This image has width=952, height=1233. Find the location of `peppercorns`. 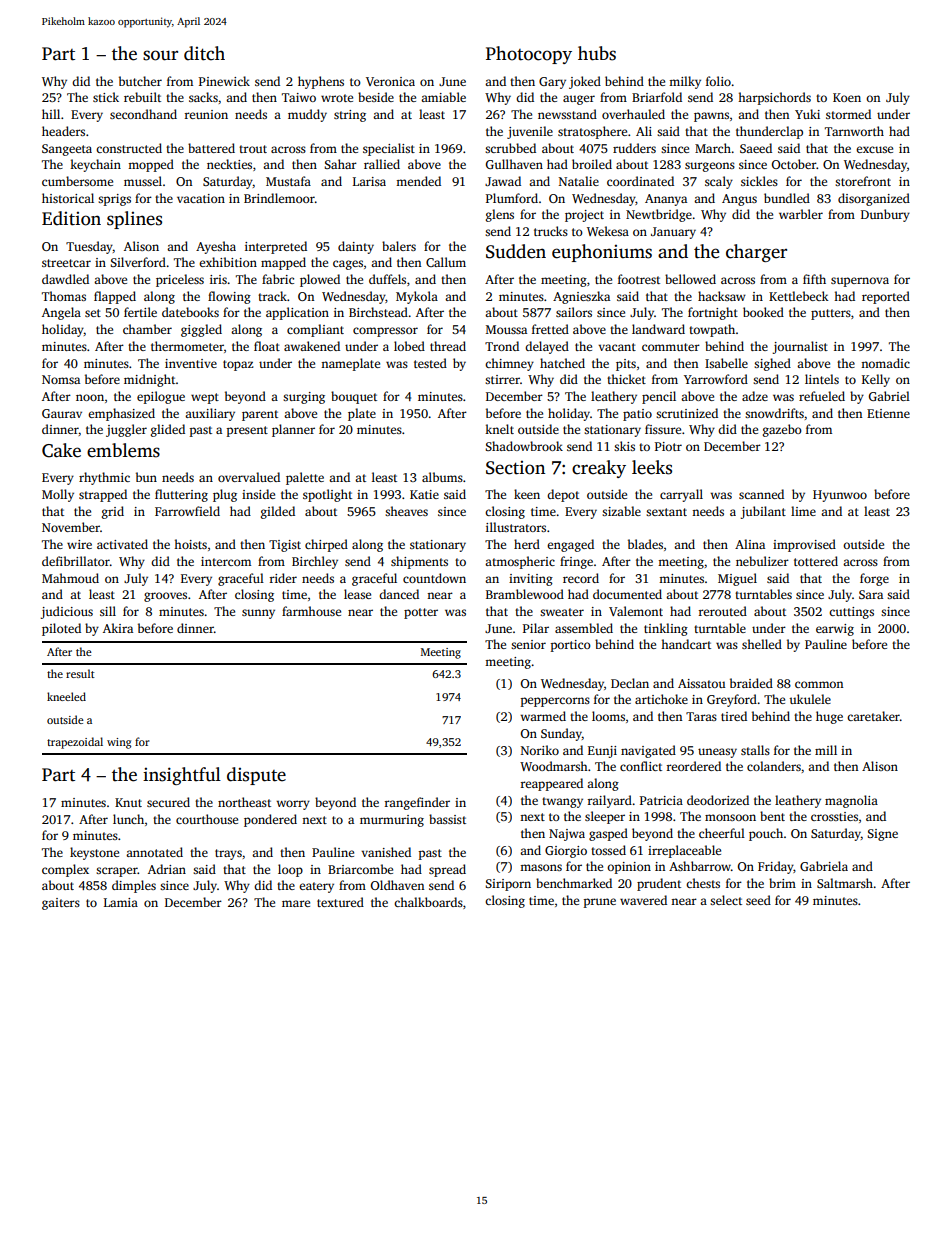

peppercorns is located at coordinates (555, 702).
